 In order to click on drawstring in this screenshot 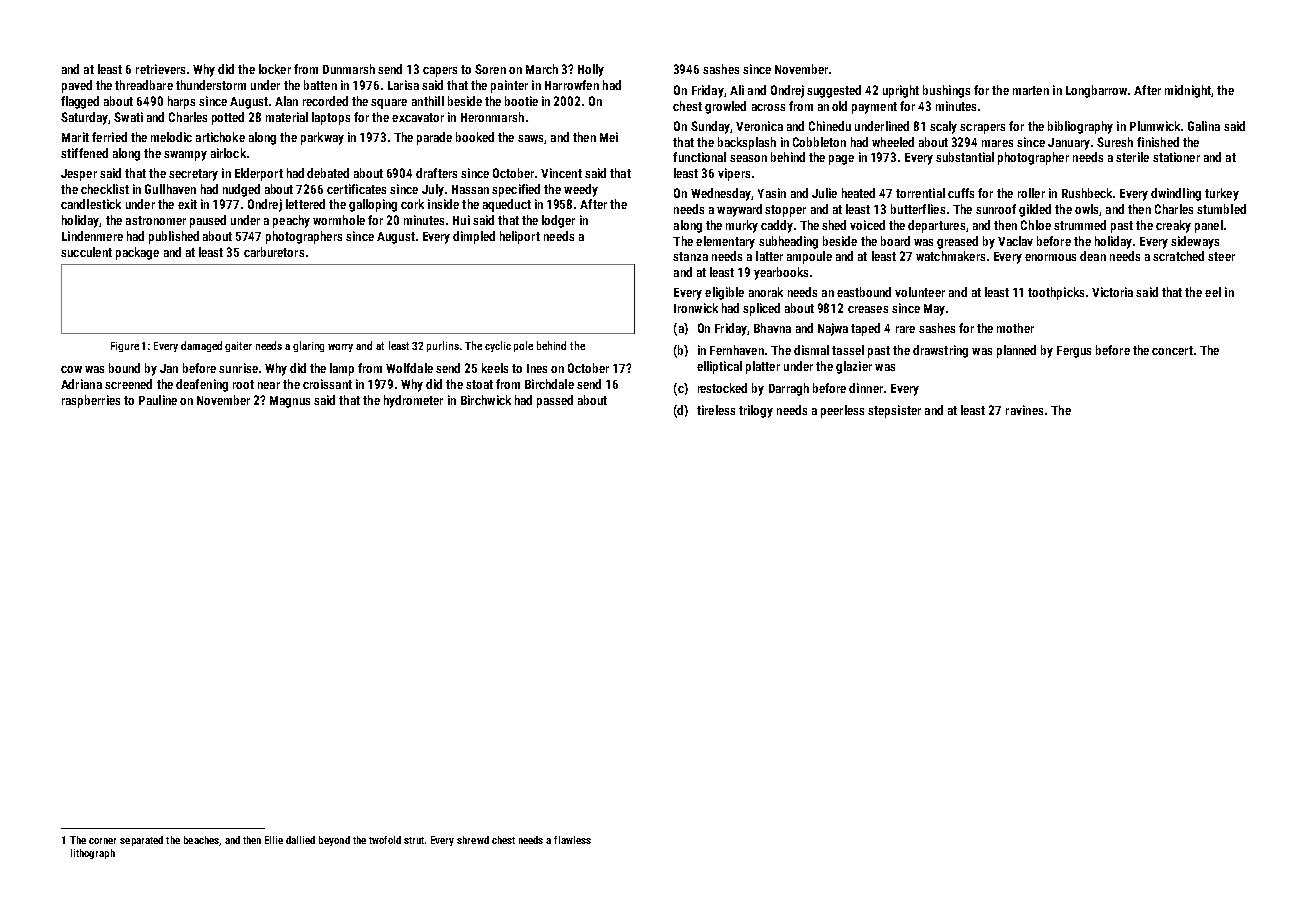, I will do `click(940, 351)`.
